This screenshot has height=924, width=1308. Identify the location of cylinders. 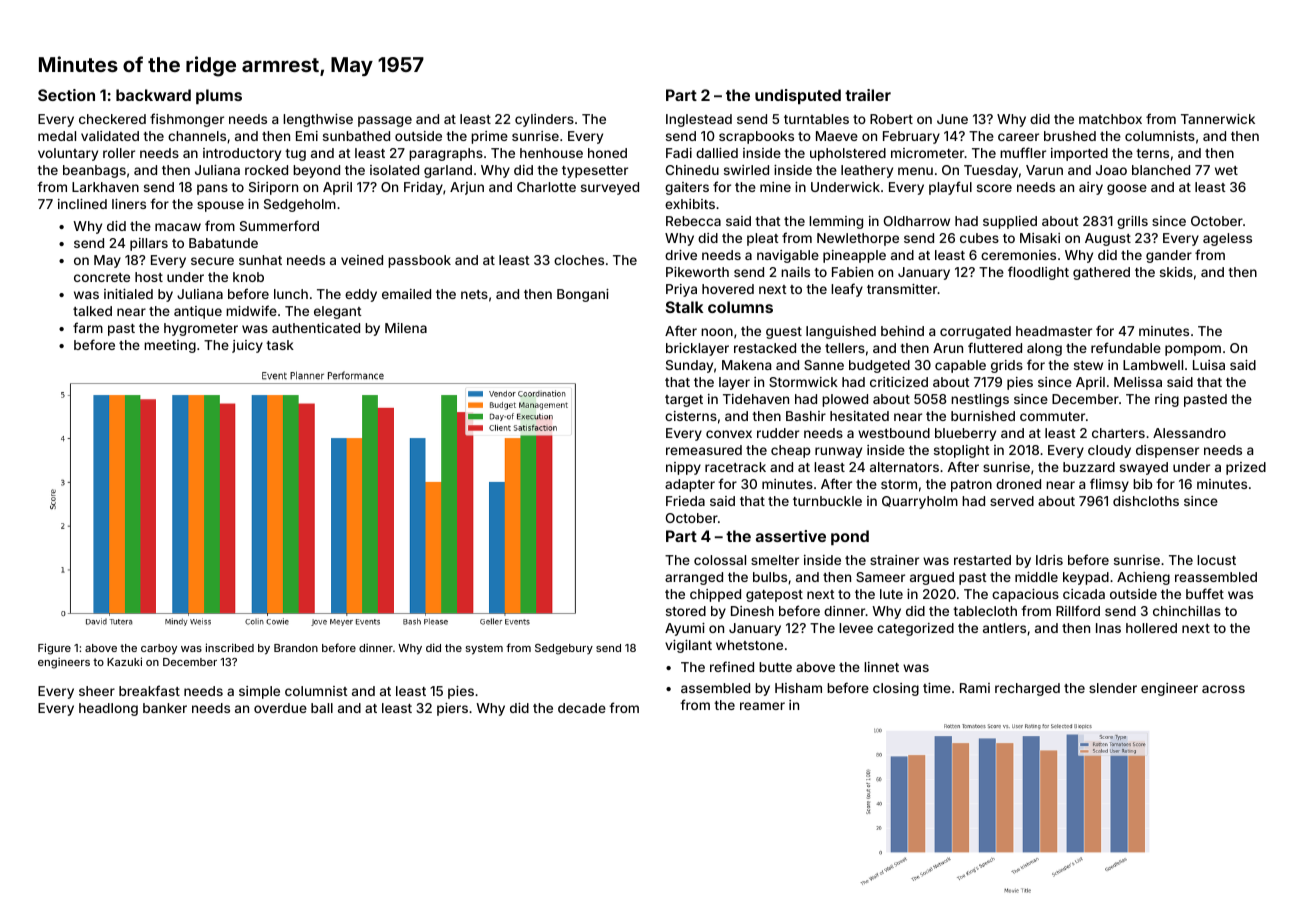
(544, 120).
